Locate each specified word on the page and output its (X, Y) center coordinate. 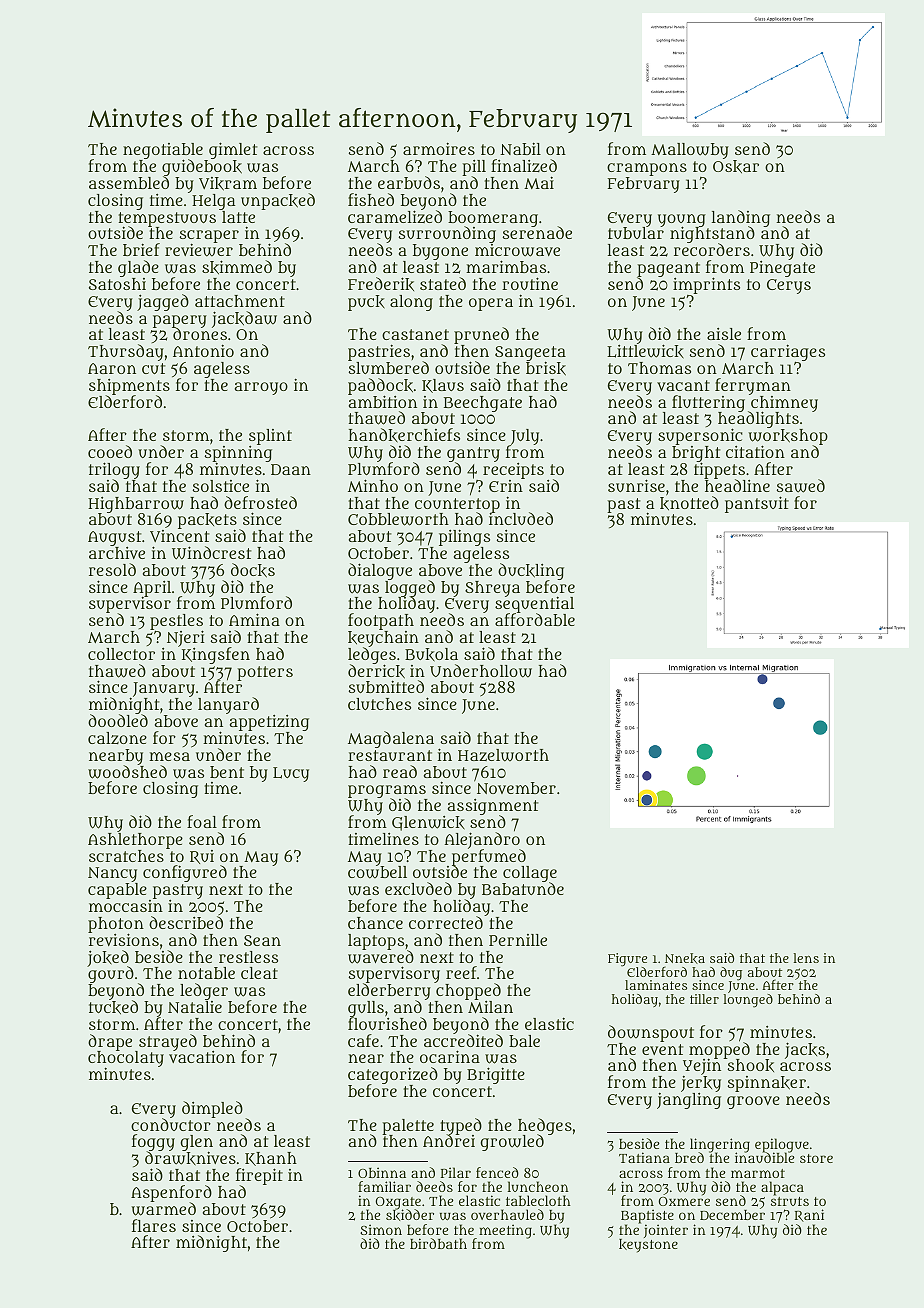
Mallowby (690, 151)
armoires (439, 148)
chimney (784, 404)
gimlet (233, 150)
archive (117, 553)
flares (154, 1225)
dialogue (380, 571)
